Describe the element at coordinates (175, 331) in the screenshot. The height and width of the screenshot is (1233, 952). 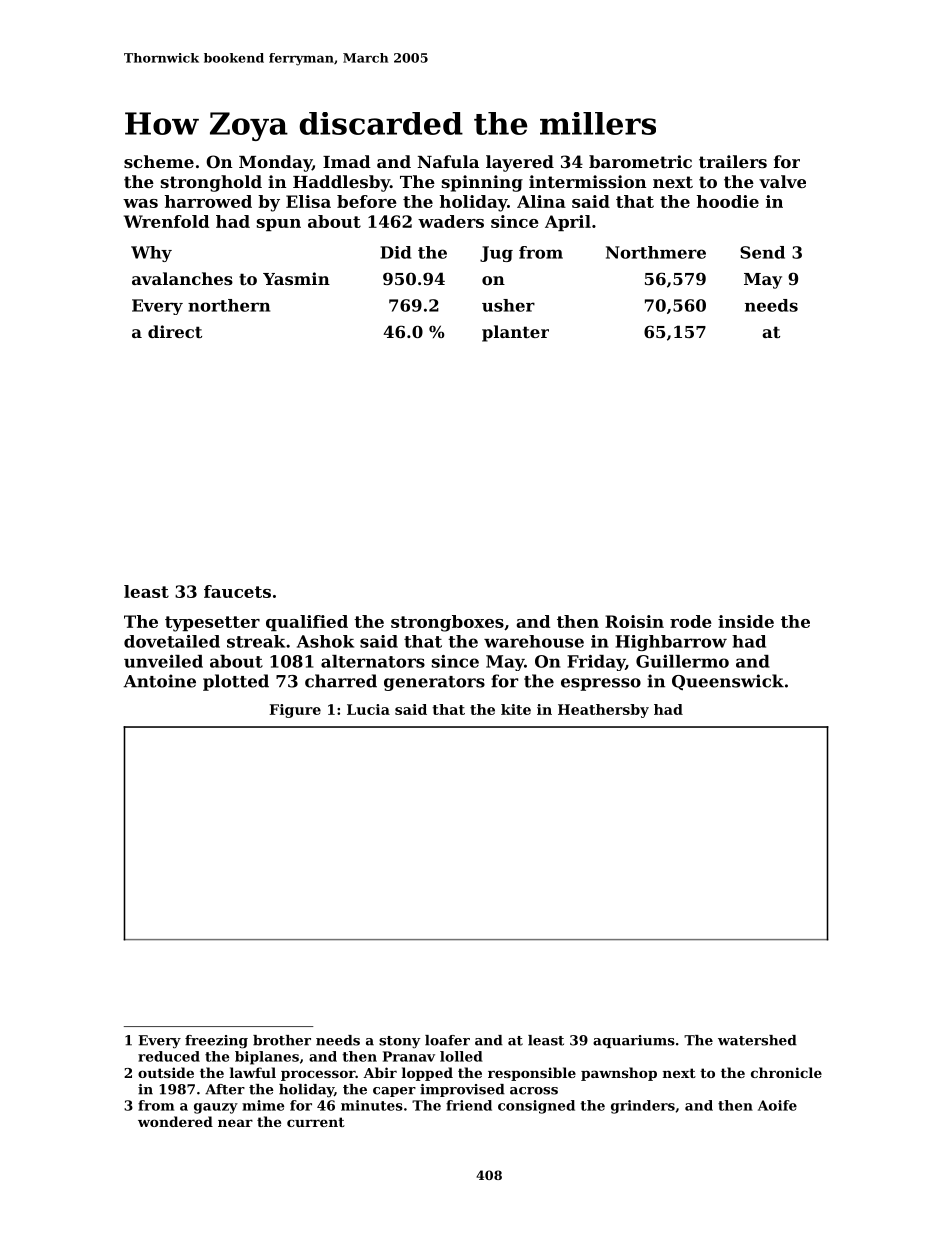
I see `direct` at that location.
